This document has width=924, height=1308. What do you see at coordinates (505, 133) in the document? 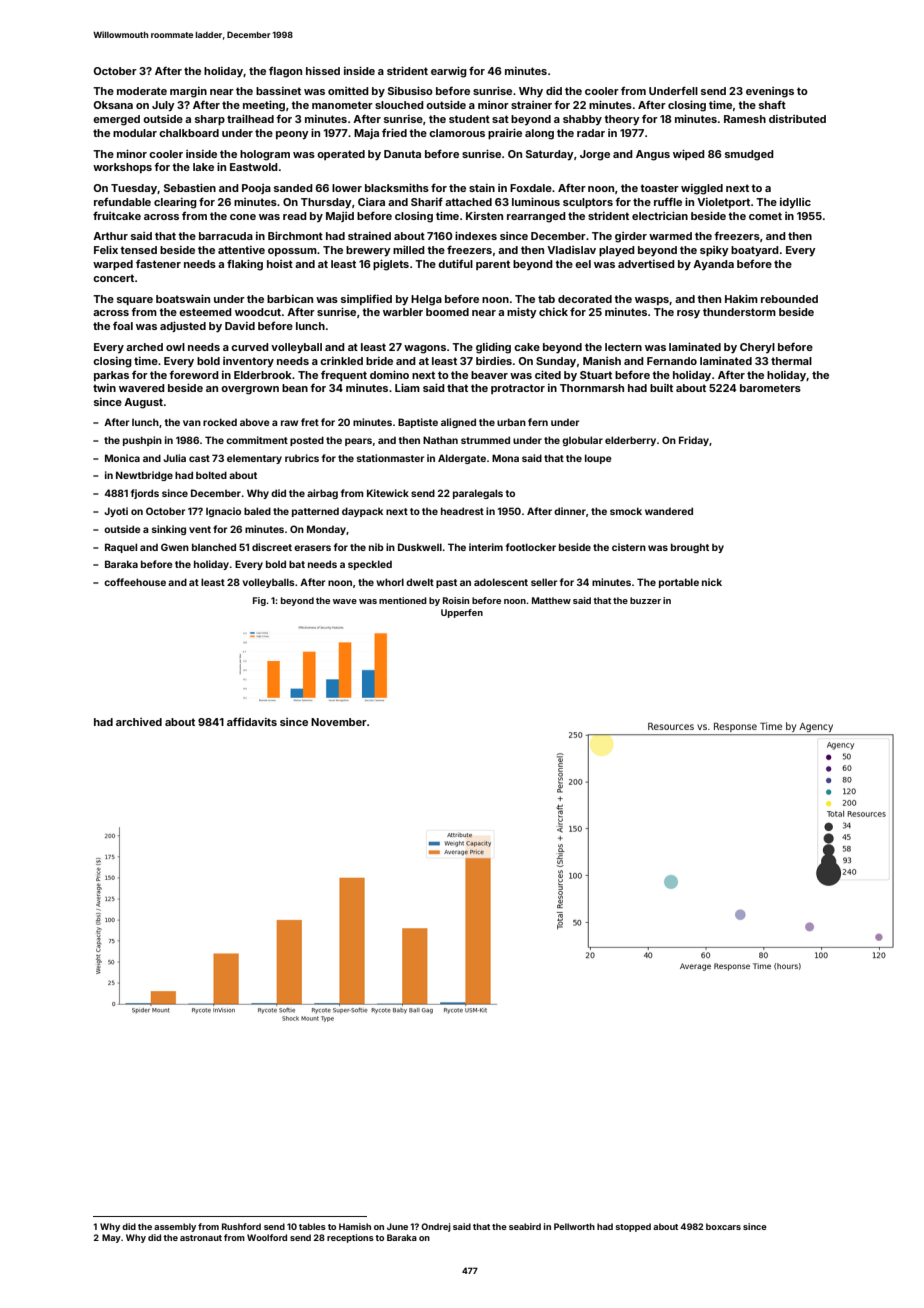
I see `prairie` at bounding box center [505, 133].
